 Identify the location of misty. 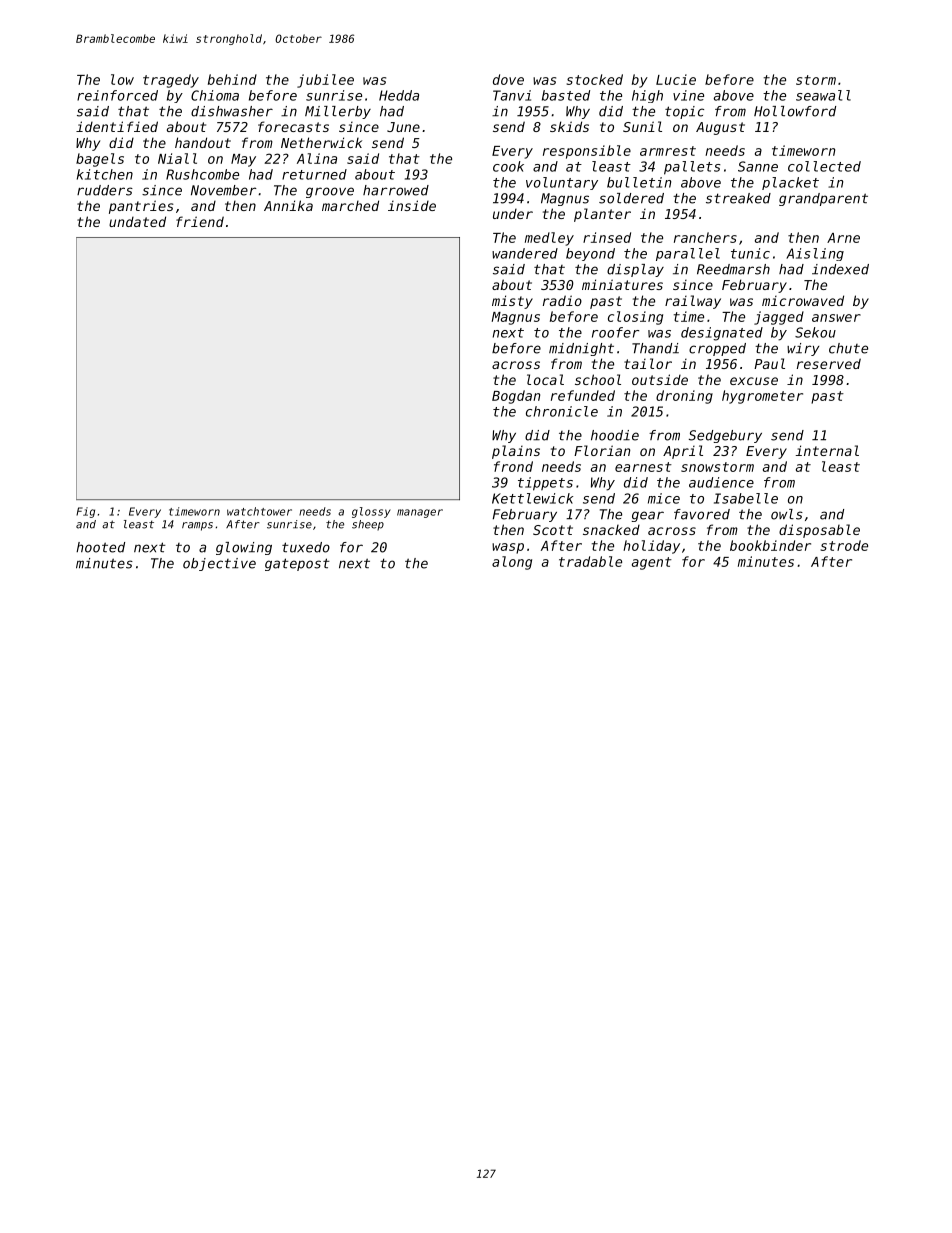
(512, 302).
